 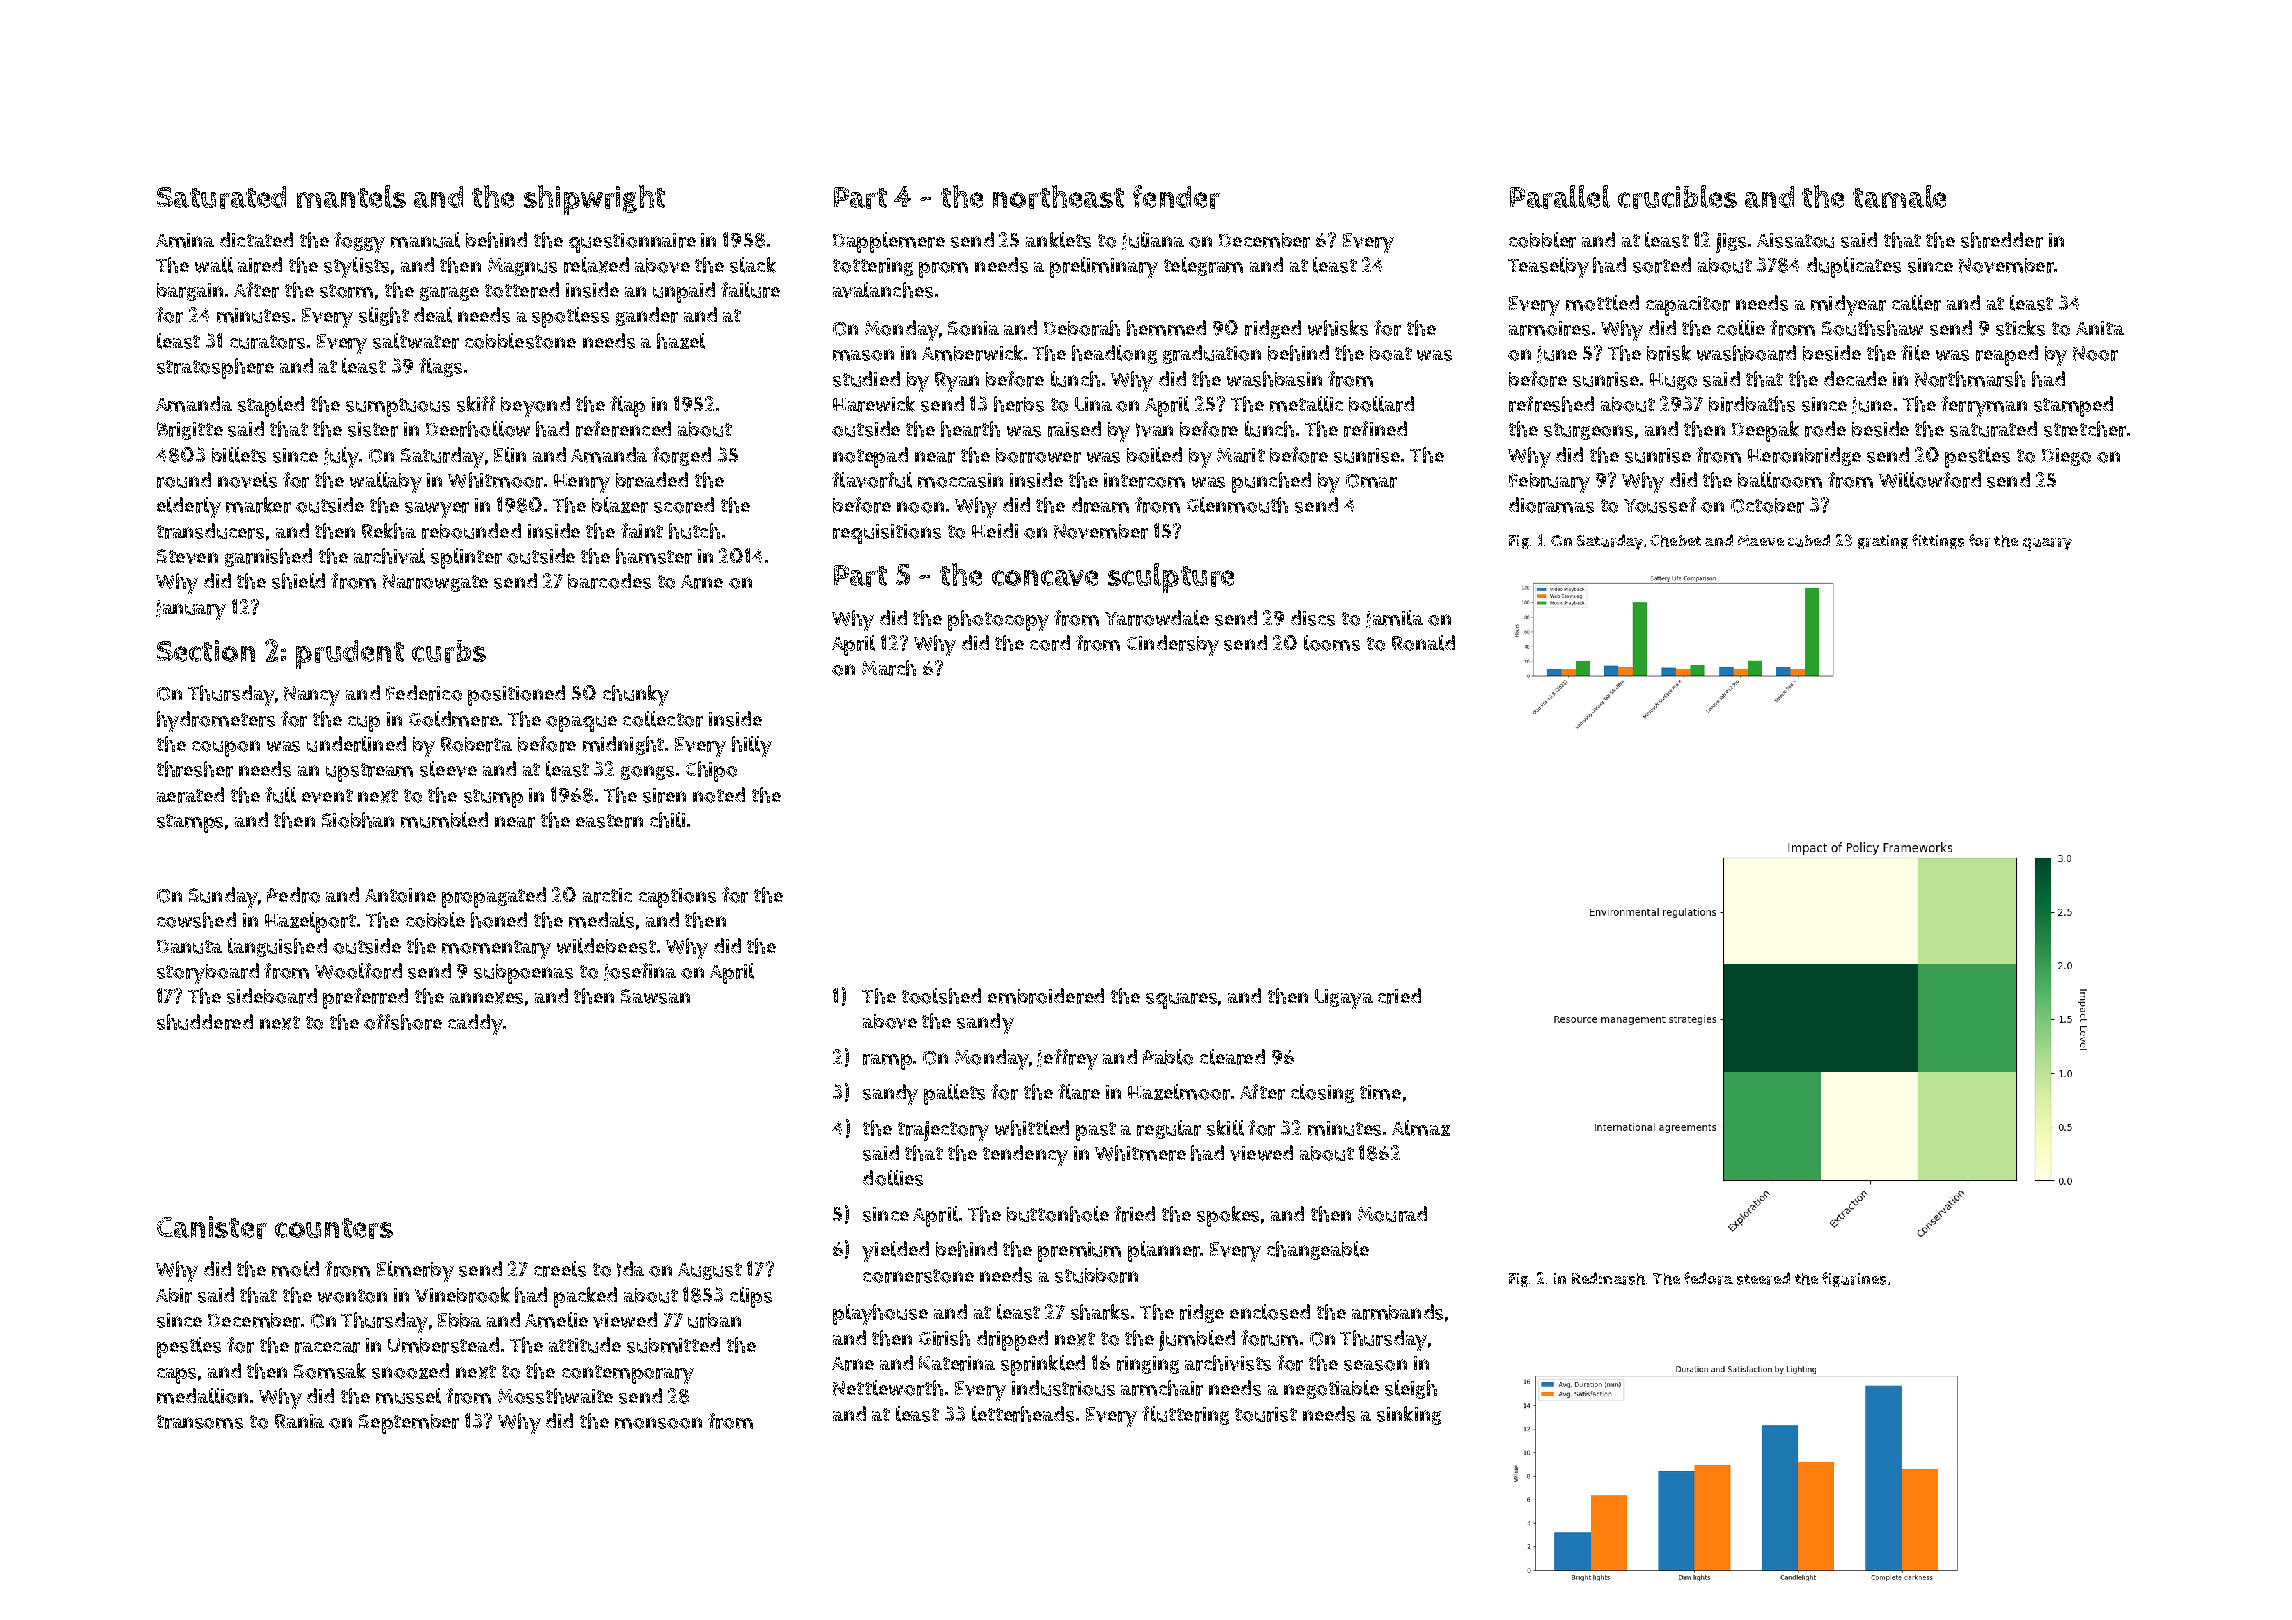 I want to click on creels, so click(x=560, y=1269).
